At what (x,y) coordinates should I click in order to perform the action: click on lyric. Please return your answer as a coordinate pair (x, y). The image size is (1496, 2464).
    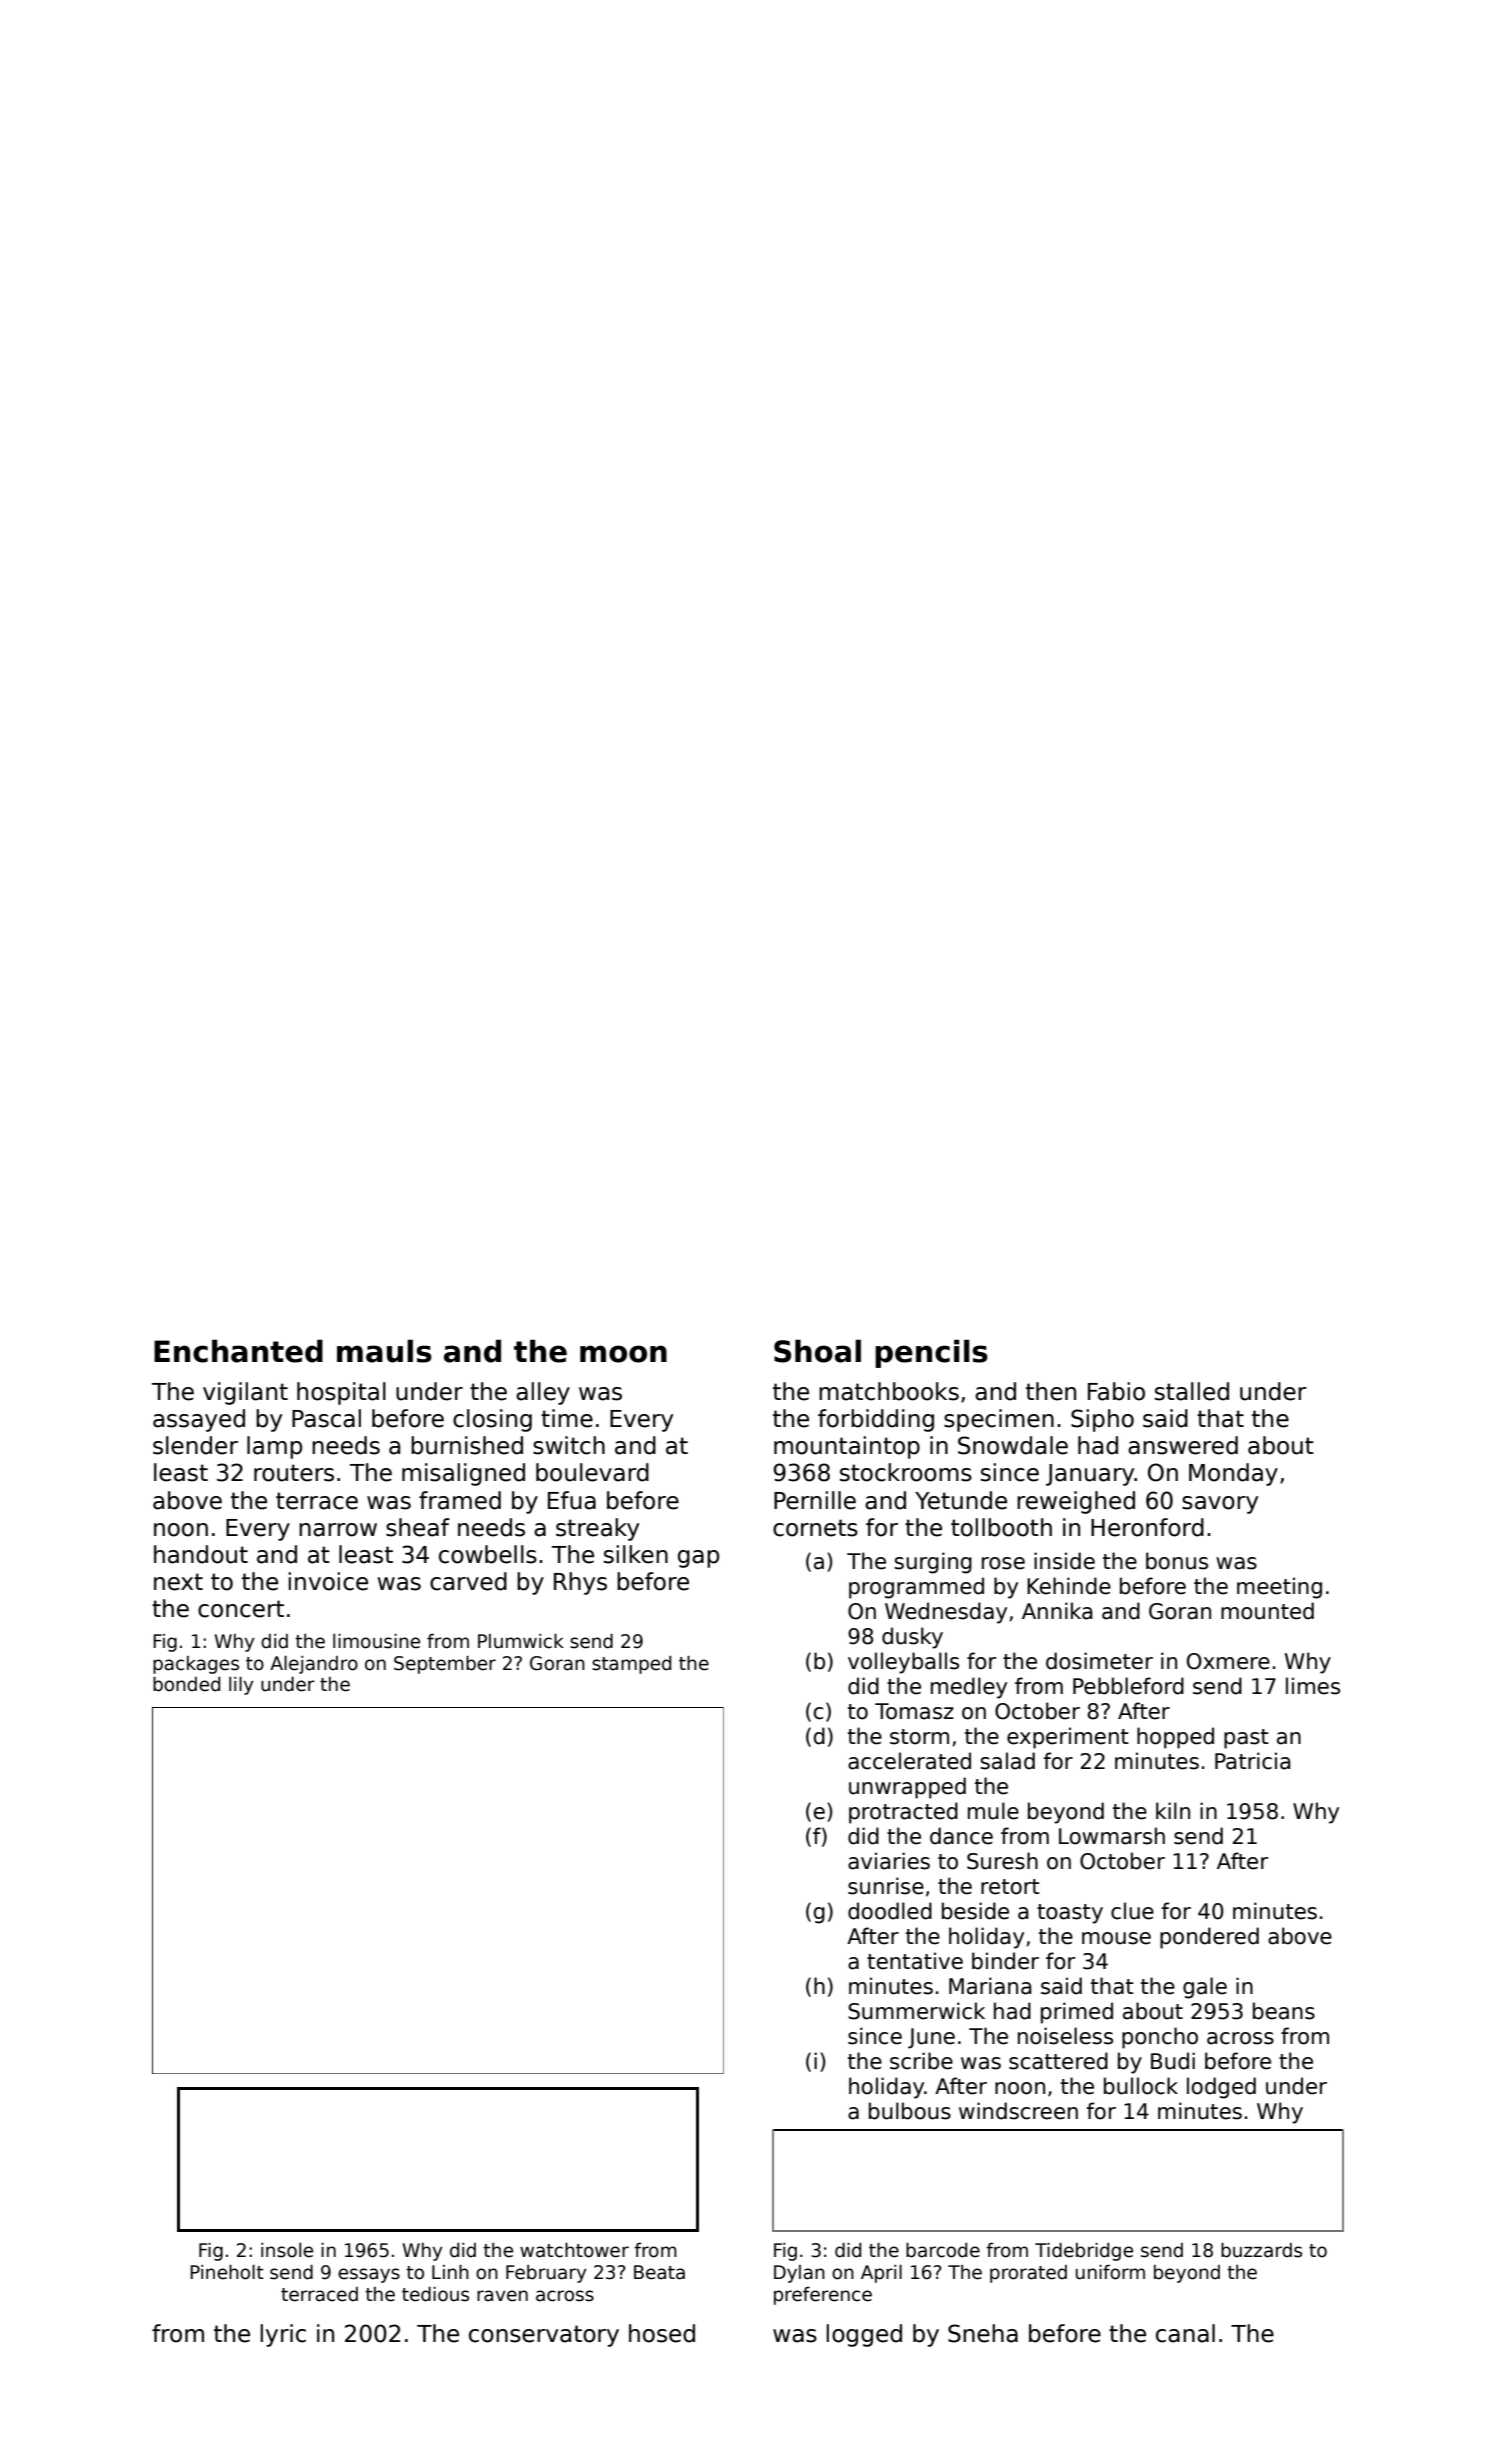
    Looking at the image, I should click on (283, 2335).
